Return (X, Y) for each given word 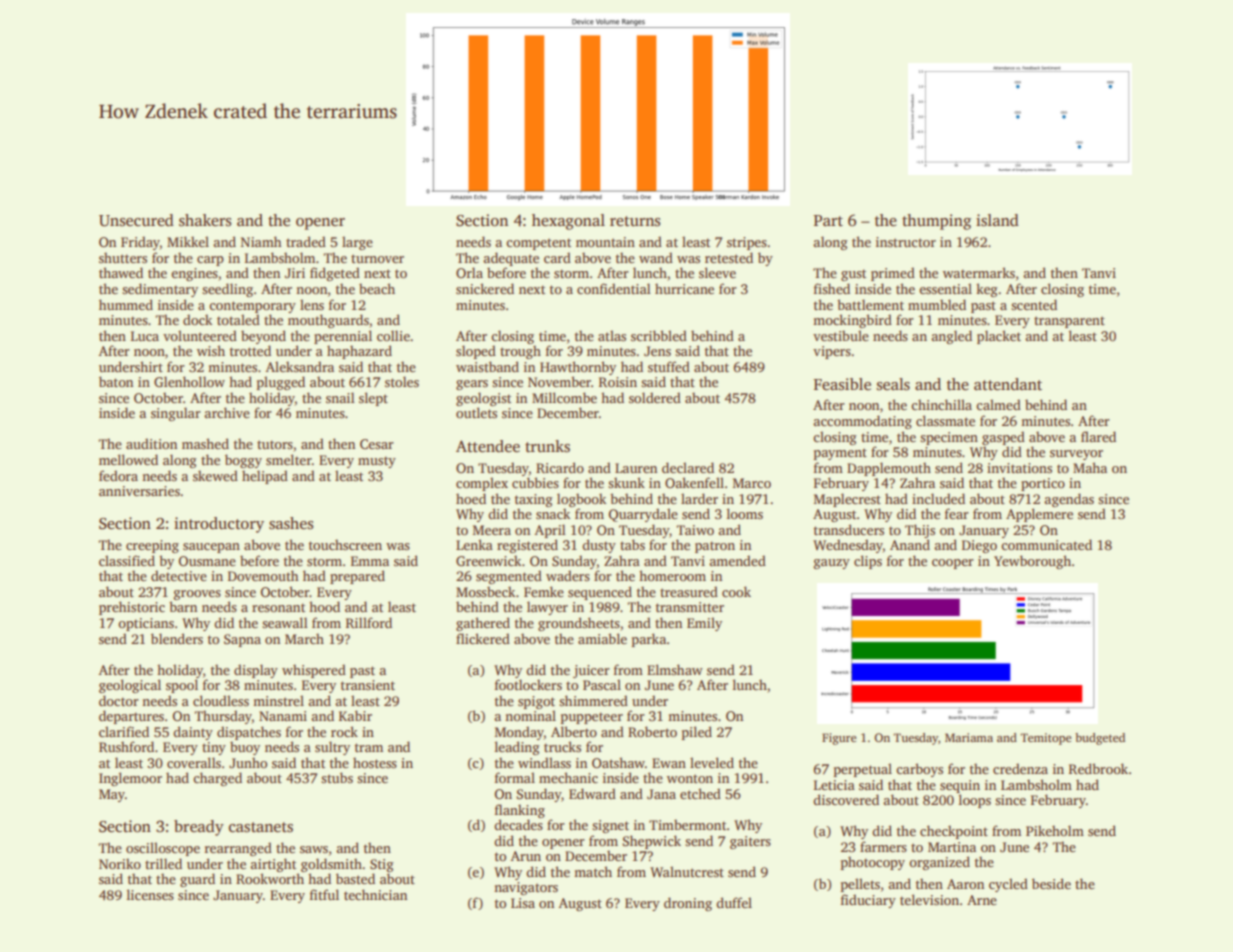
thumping (936, 222)
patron (715, 547)
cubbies (535, 482)
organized (939, 863)
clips (868, 562)
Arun (525, 856)
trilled (163, 863)
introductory (219, 525)
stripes (747, 243)
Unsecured (136, 220)
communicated (1046, 544)
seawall (285, 622)
